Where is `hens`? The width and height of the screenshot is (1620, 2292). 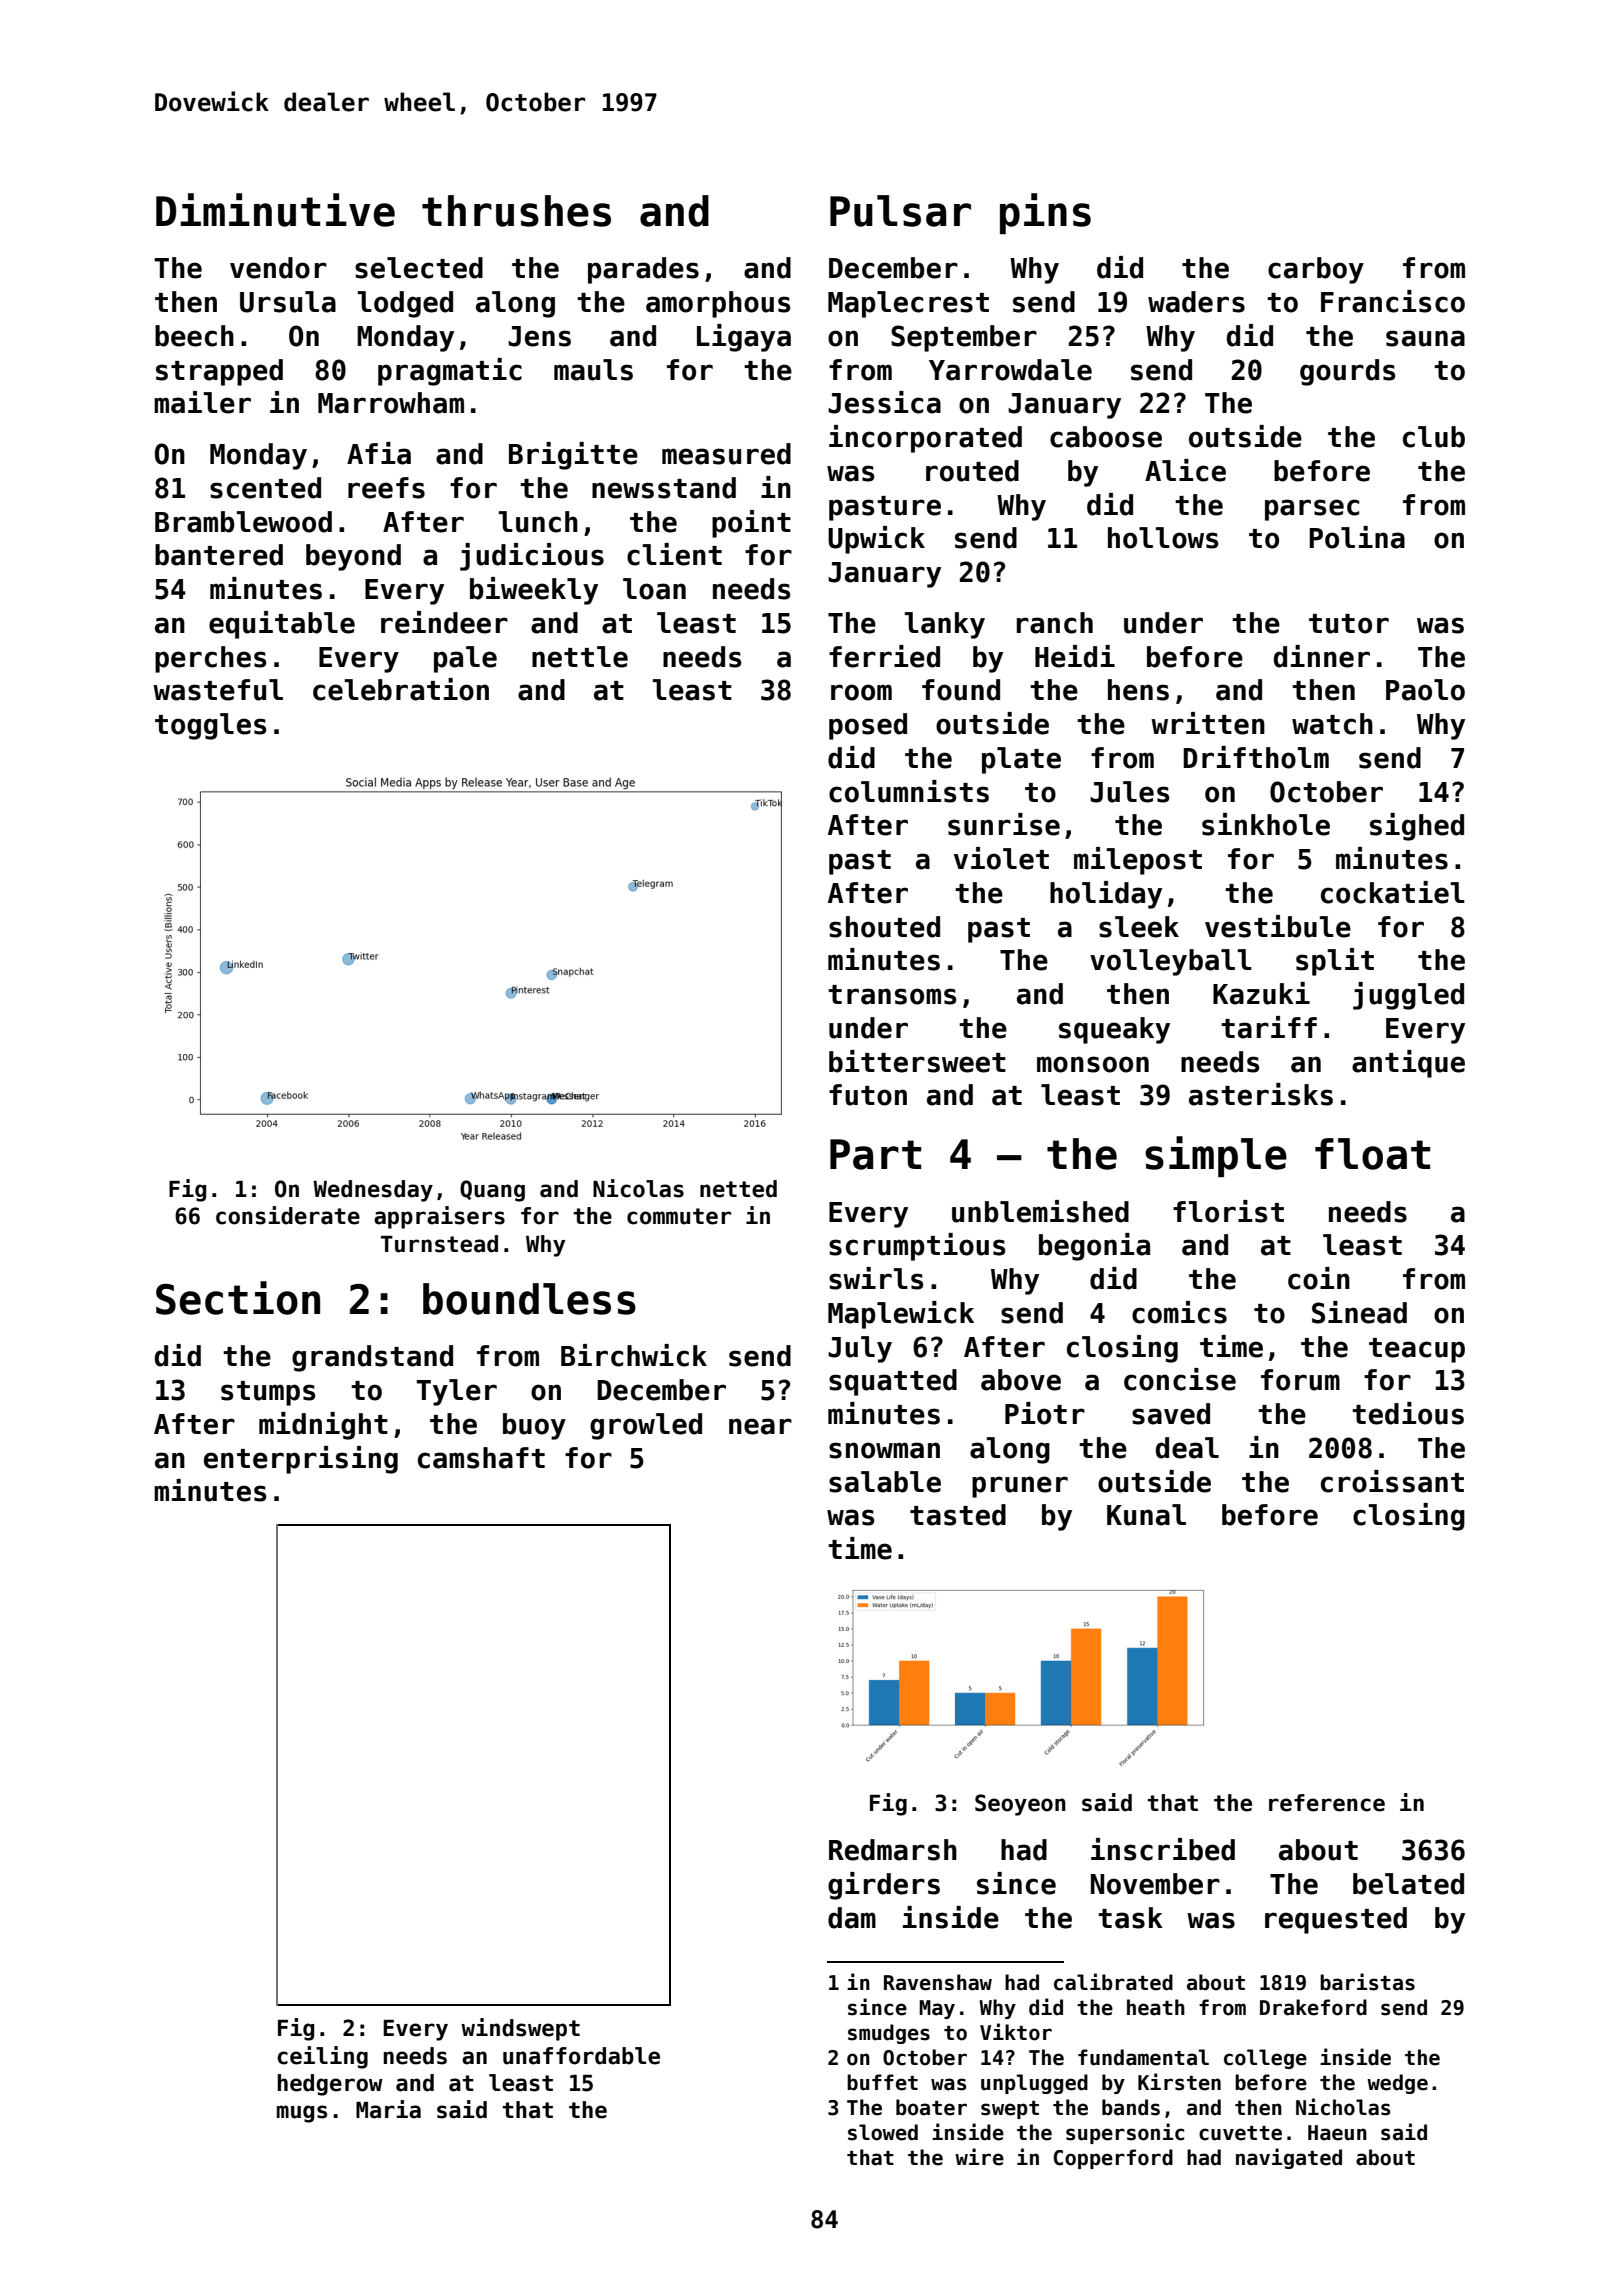
hens is located at coordinates (1138, 690).
